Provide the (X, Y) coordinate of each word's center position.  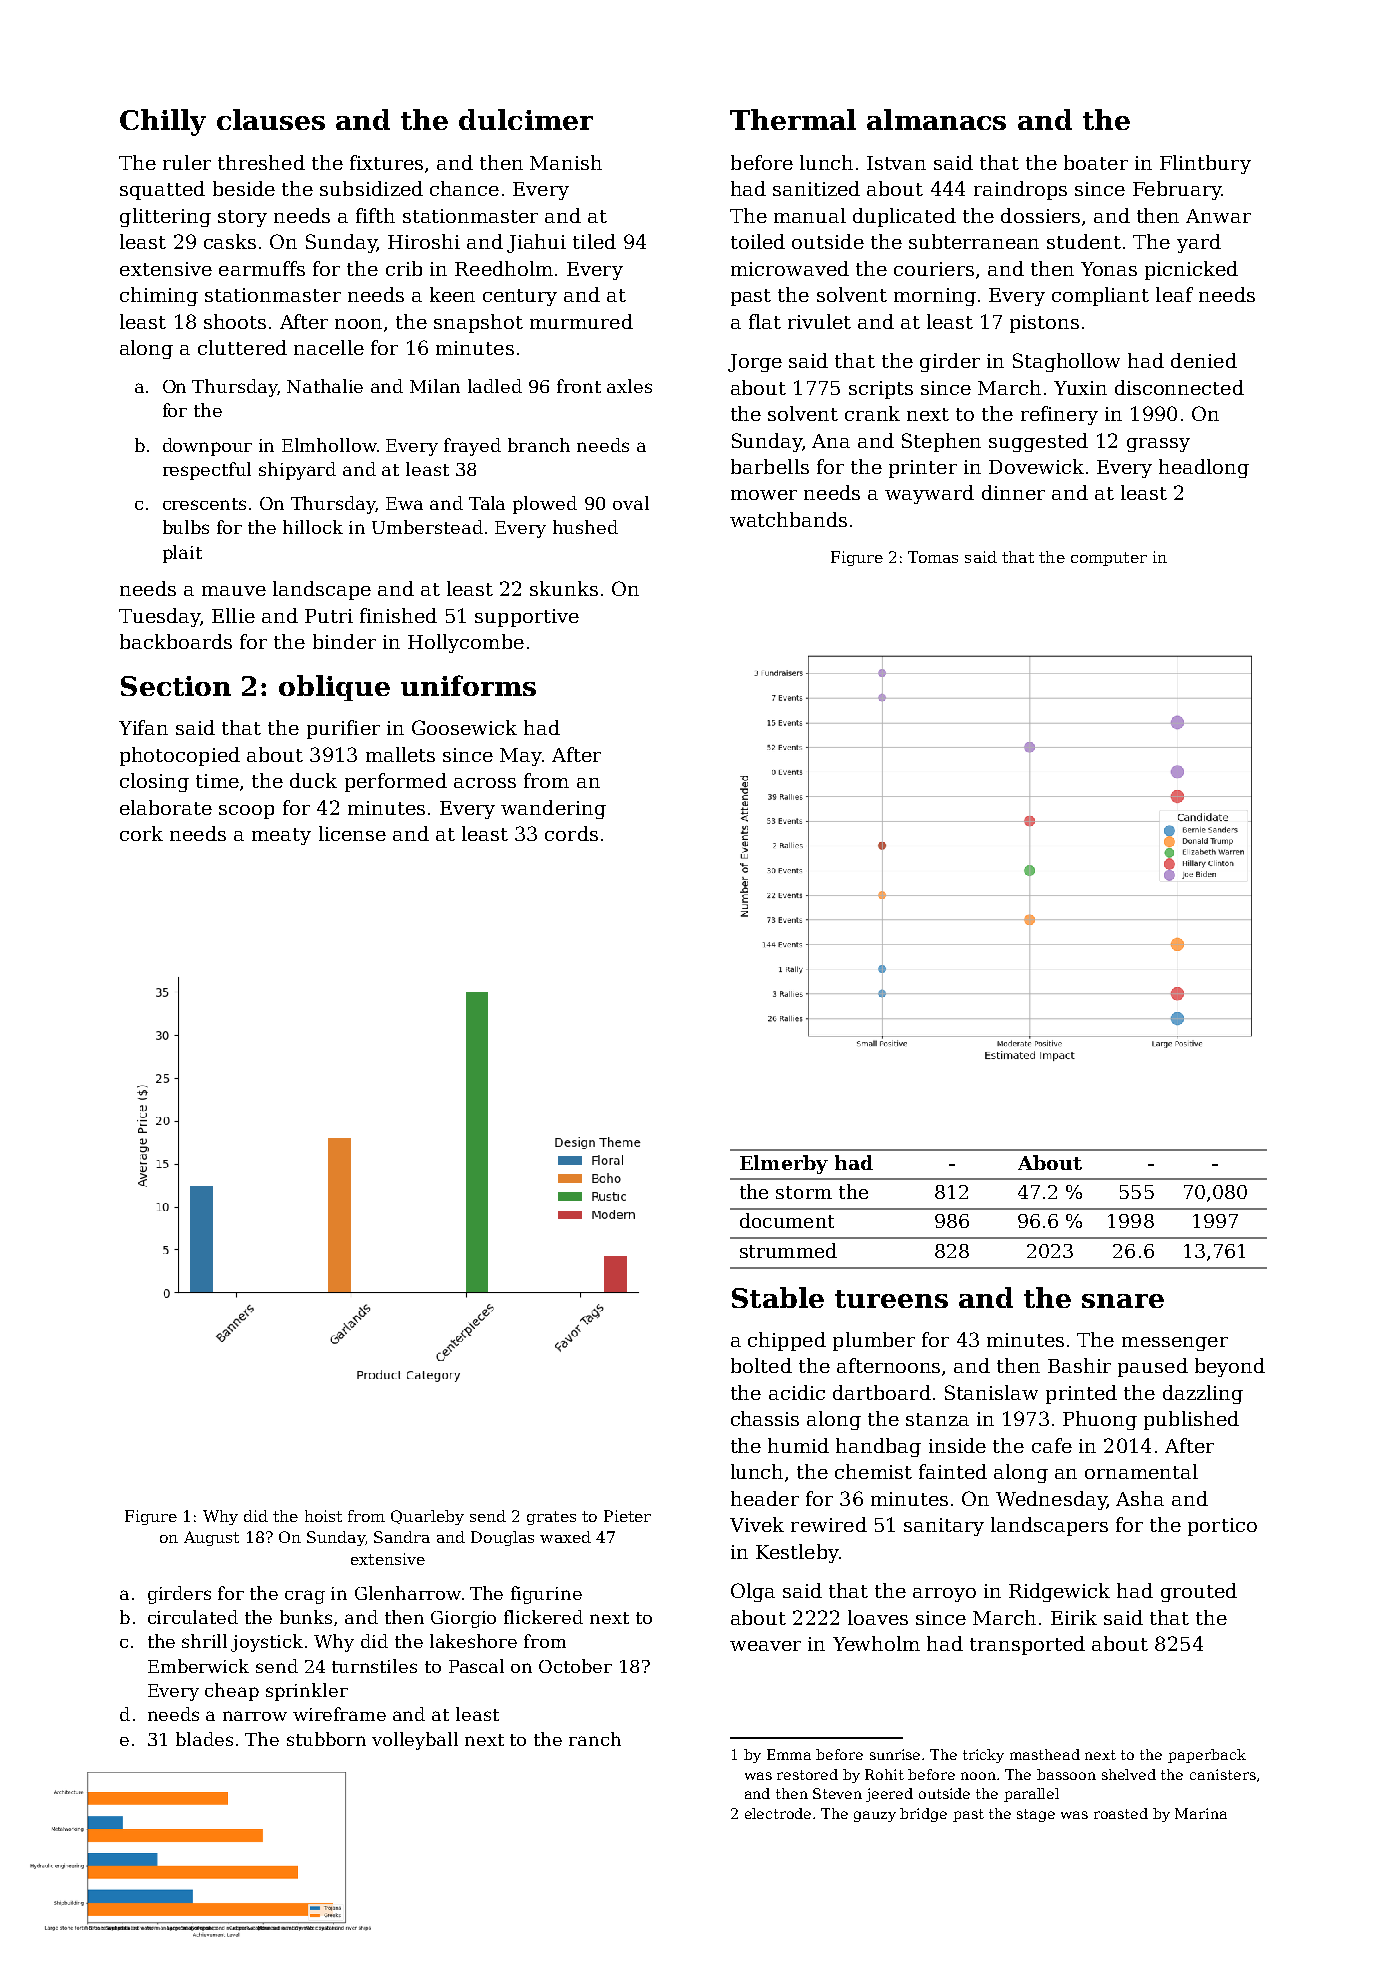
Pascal (476, 1666)
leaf (1174, 294)
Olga (753, 1592)
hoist (323, 1516)
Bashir (1079, 1365)
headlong (1204, 468)
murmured (581, 321)
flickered (543, 1617)
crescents (204, 504)
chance (464, 188)
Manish (566, 162)
